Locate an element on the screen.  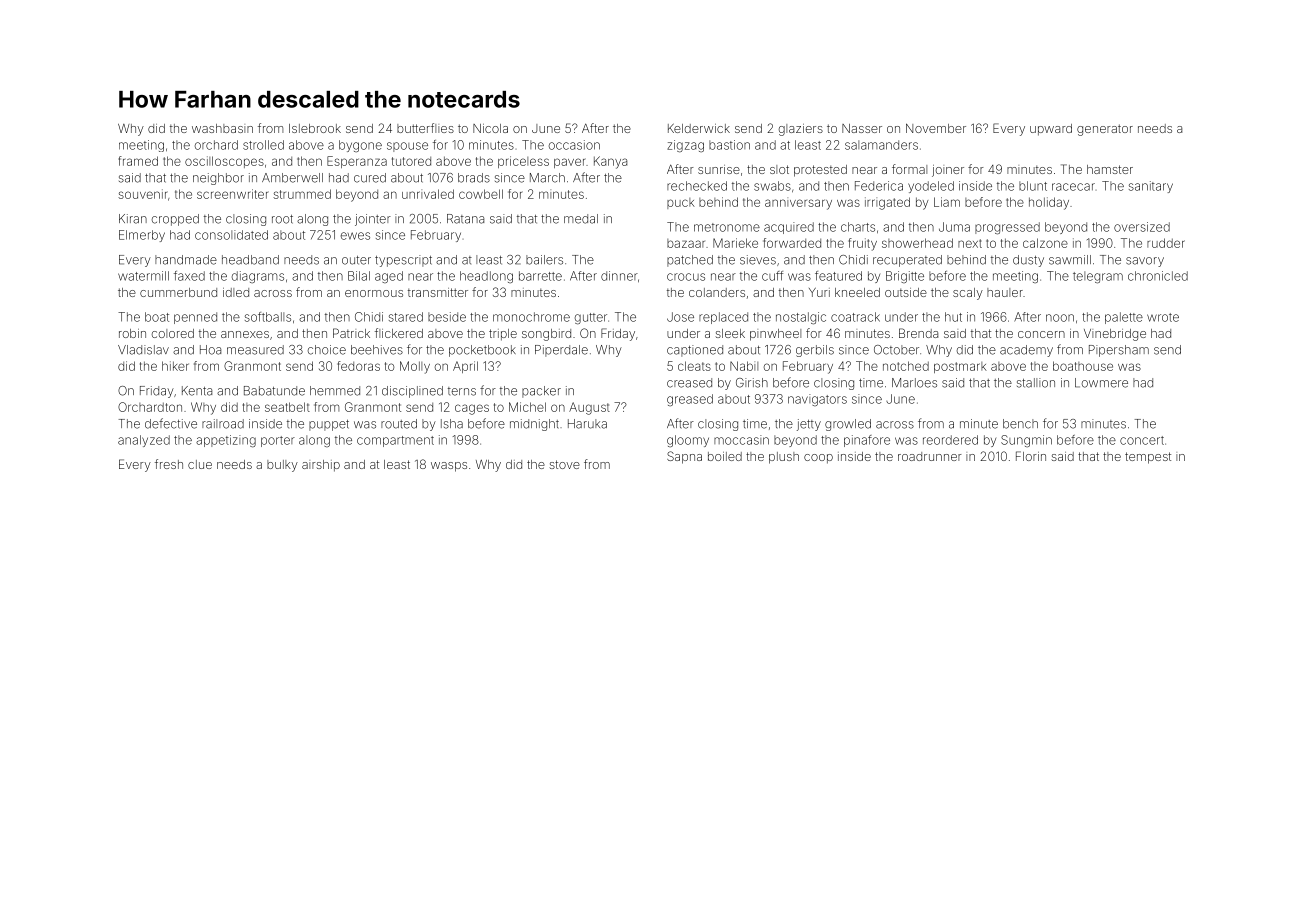
noon is located at coordinates (1060, 318).
